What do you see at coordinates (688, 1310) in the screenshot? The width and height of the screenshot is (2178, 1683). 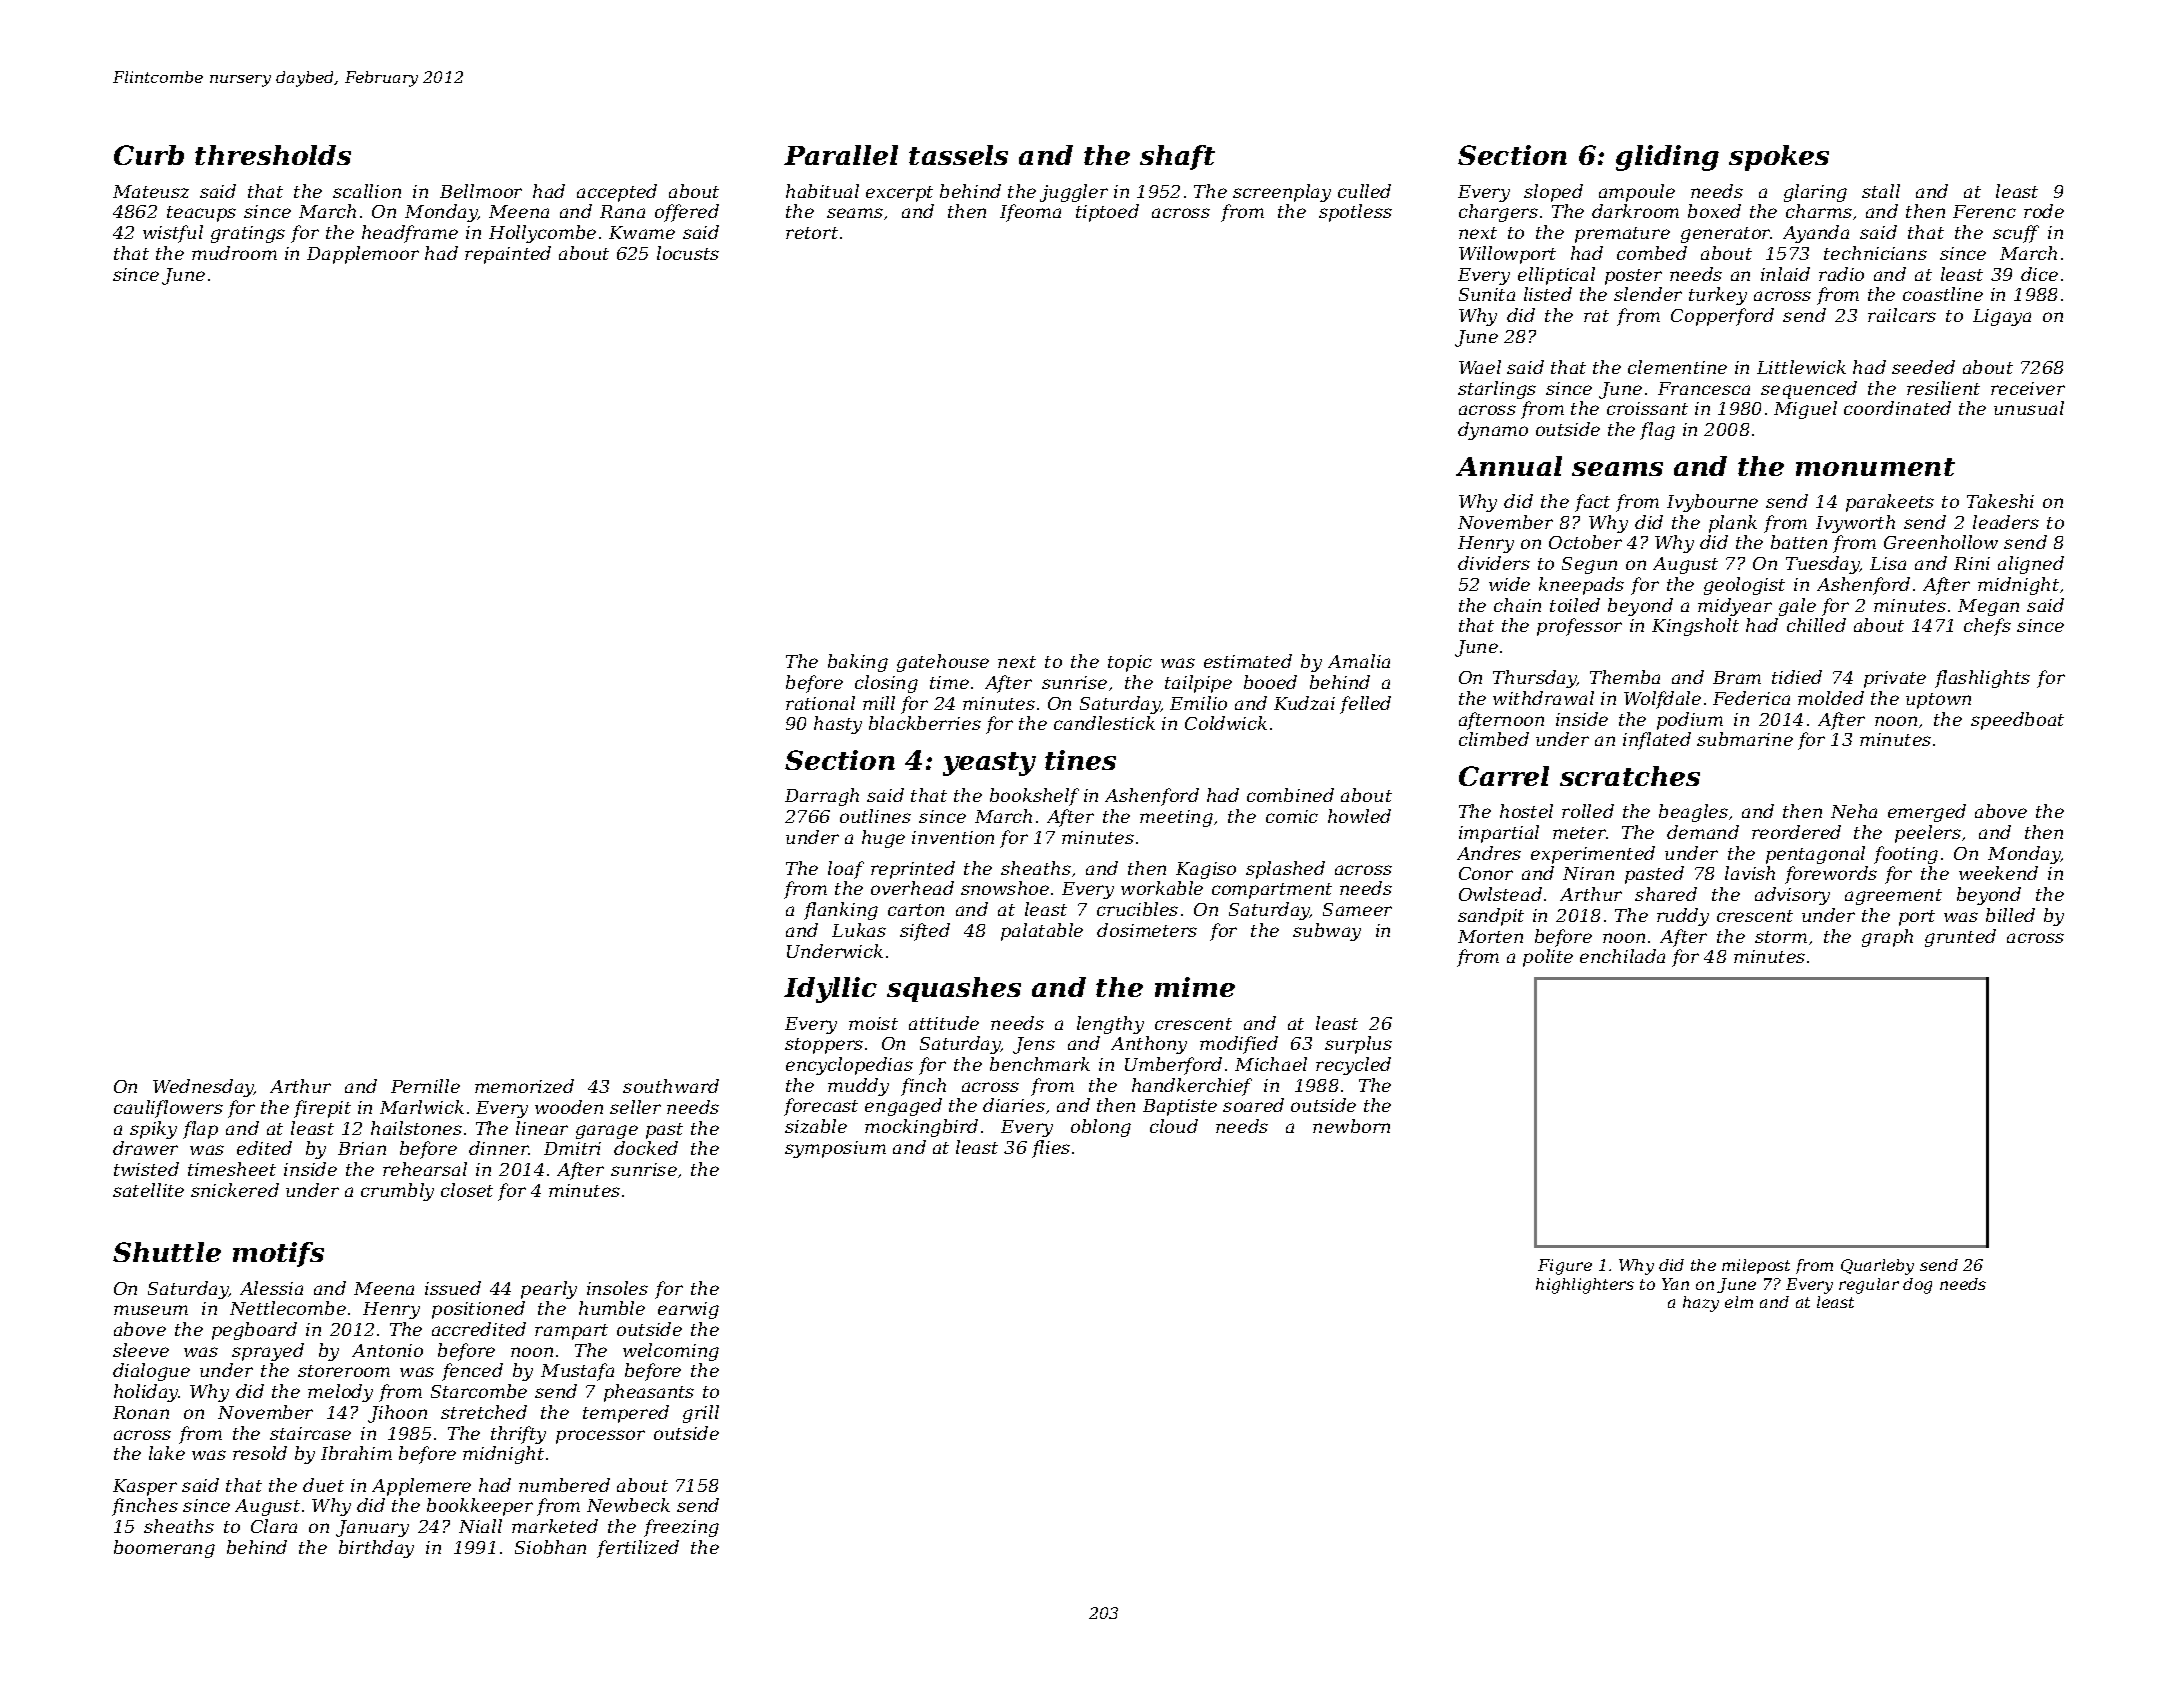 I see `earwig` at bounding box center [688, 1310].
